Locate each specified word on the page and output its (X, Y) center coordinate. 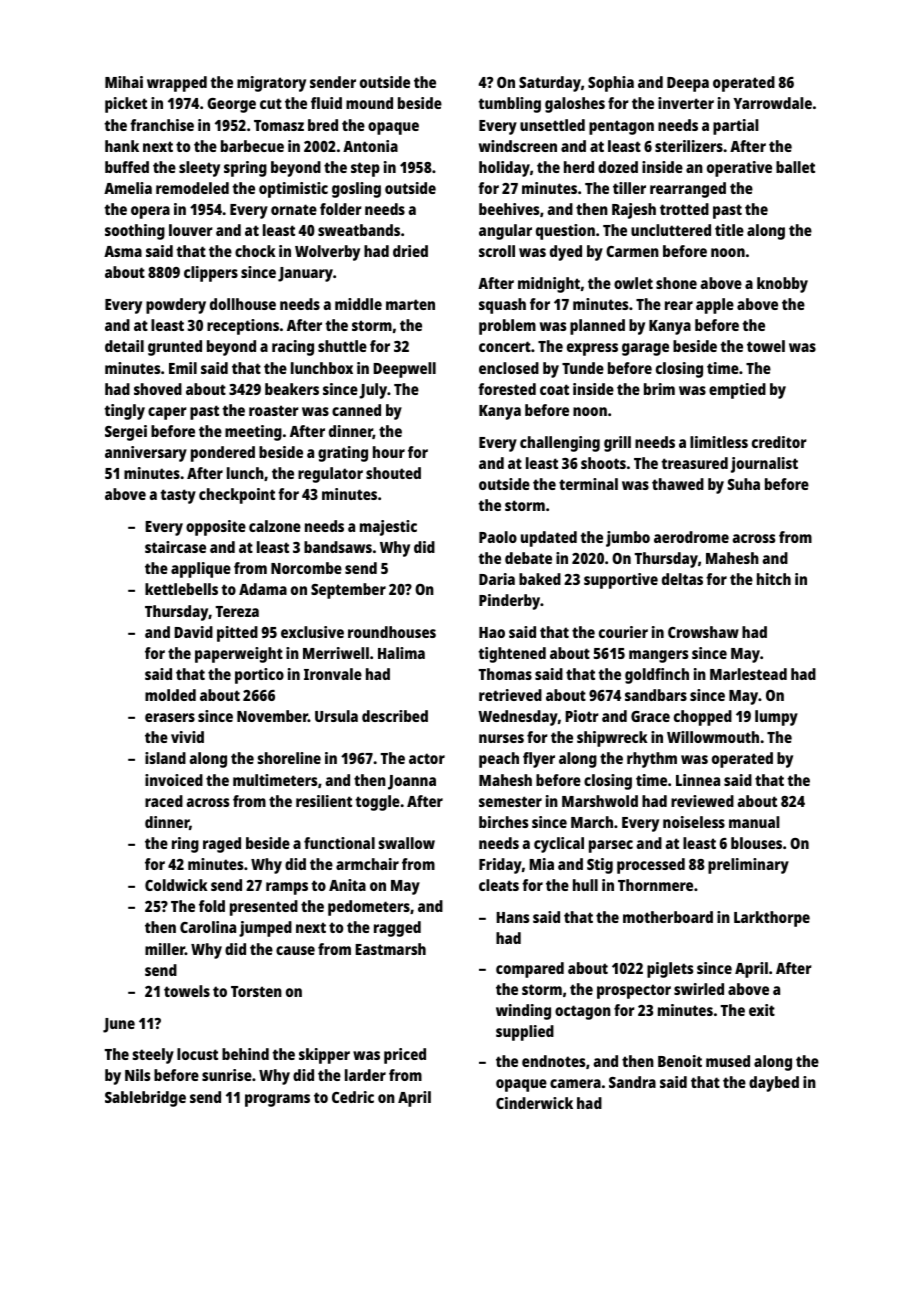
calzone (275, 526)
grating (343, 454)
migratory (271, 84)
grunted (175, 348)
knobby (782, 285)
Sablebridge (145, 1099)
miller (165, 949)
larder (365, 1075)
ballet (795, 167)
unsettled (552, 125)
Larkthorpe (772, 919)
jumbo (628, 539)
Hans (512, 917)
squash (502, 306)
